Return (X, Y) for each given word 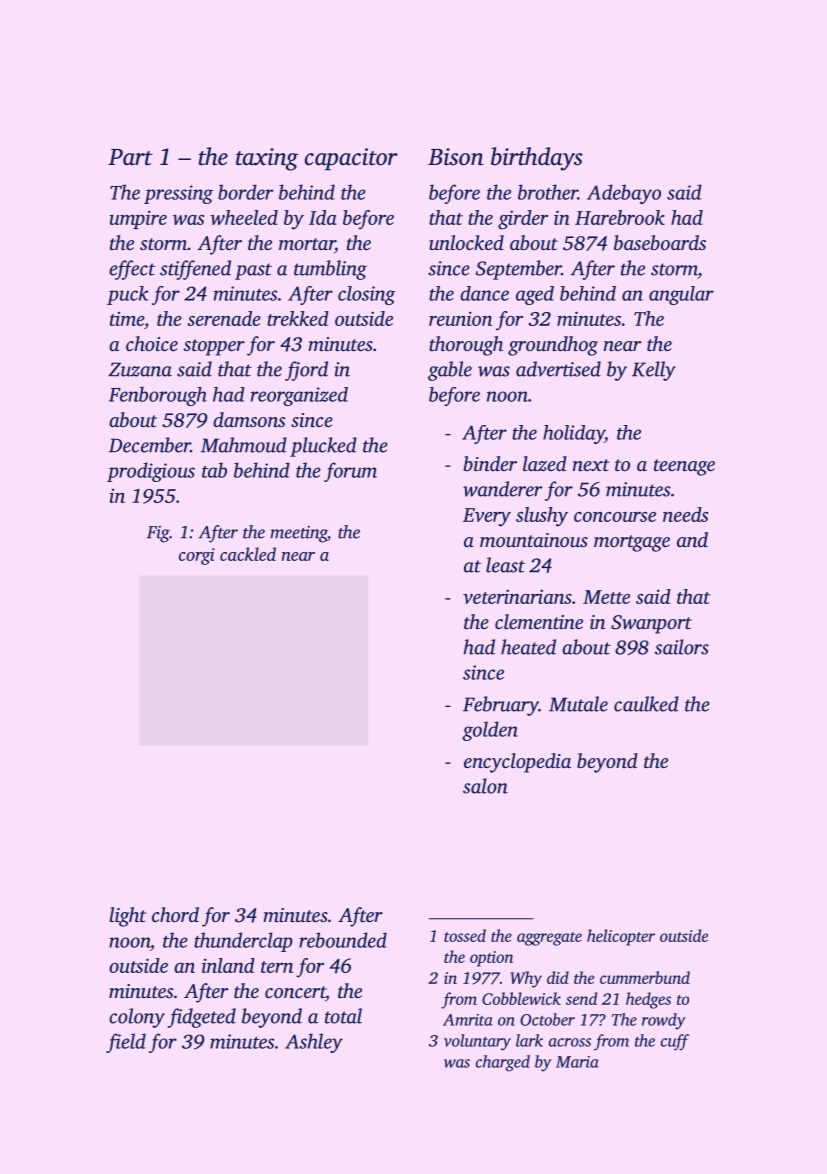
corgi (197, 556)
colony (137, 1018)
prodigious (151, 472)
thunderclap (243, 942)
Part (130, 157)
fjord (306, 371)
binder (490, 463)
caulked (646, 704)
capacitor (351, 159)
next (591, 465)
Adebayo (624, 194)
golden (490, 731)
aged (535, 295)
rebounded (343, 940)
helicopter (621, 937)
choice (152, 343)
